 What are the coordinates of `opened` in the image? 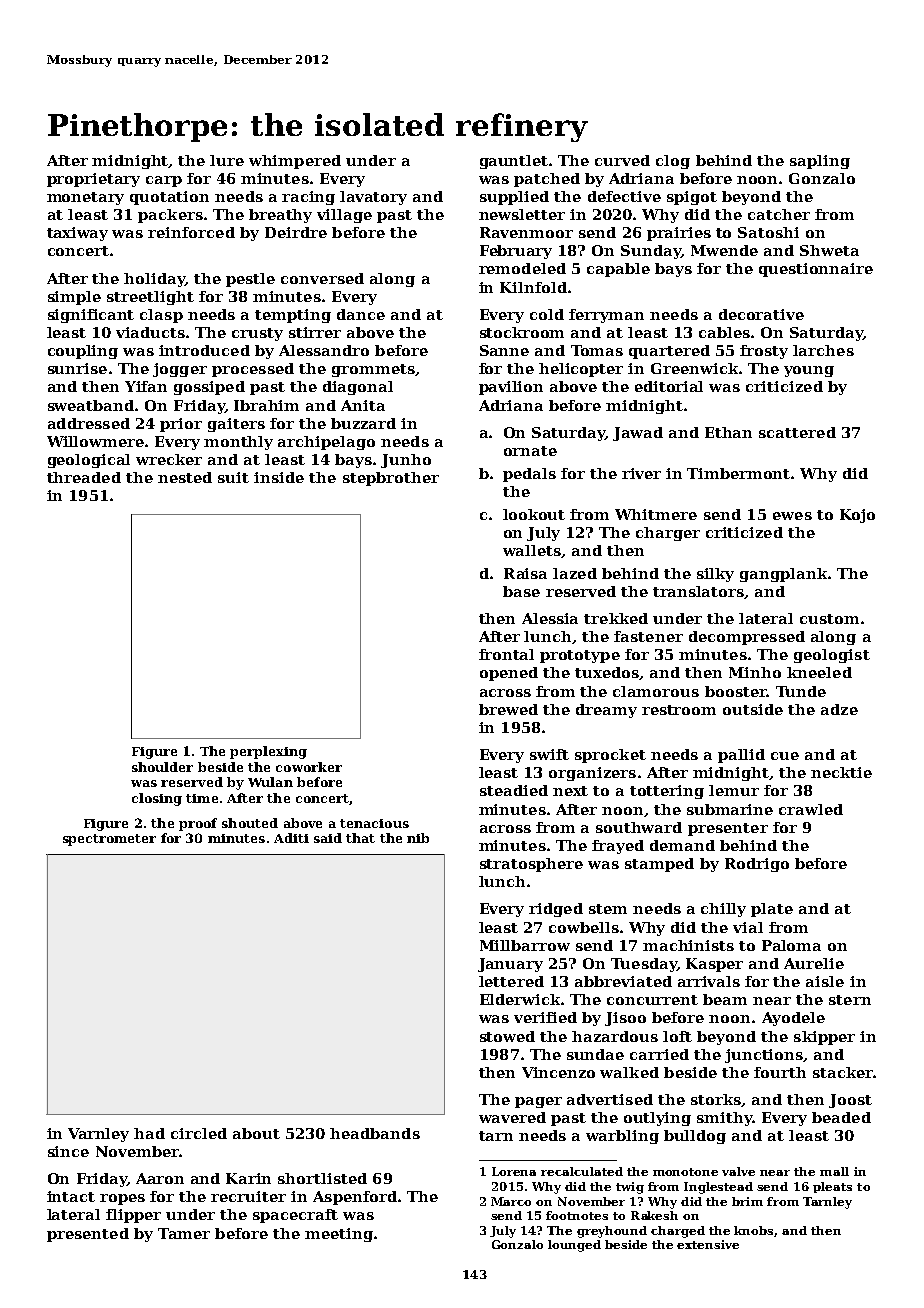 It's located at (509, 674).
